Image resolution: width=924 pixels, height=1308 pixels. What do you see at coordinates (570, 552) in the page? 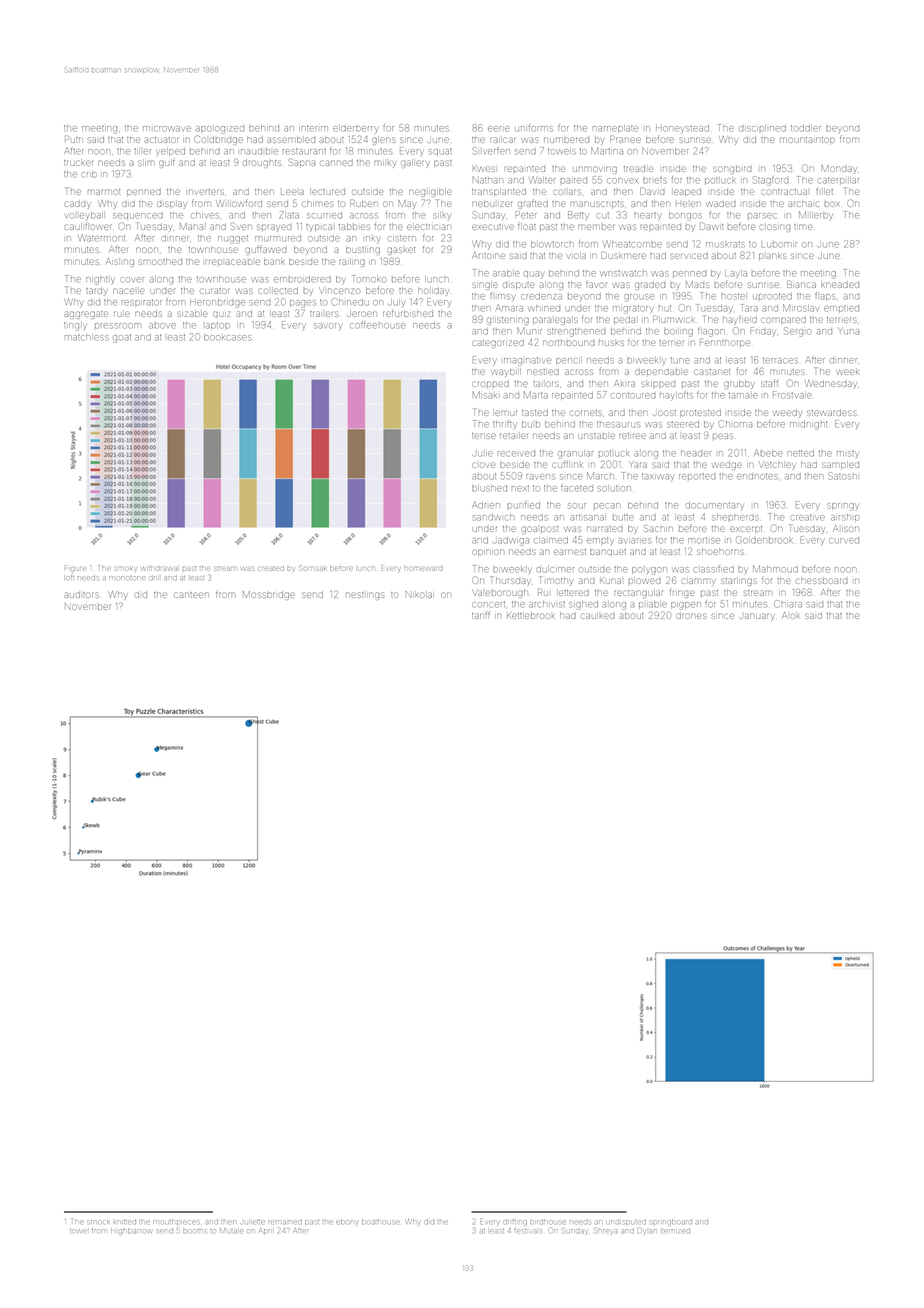
I see `earnest` at bounding box center [570, 552].
